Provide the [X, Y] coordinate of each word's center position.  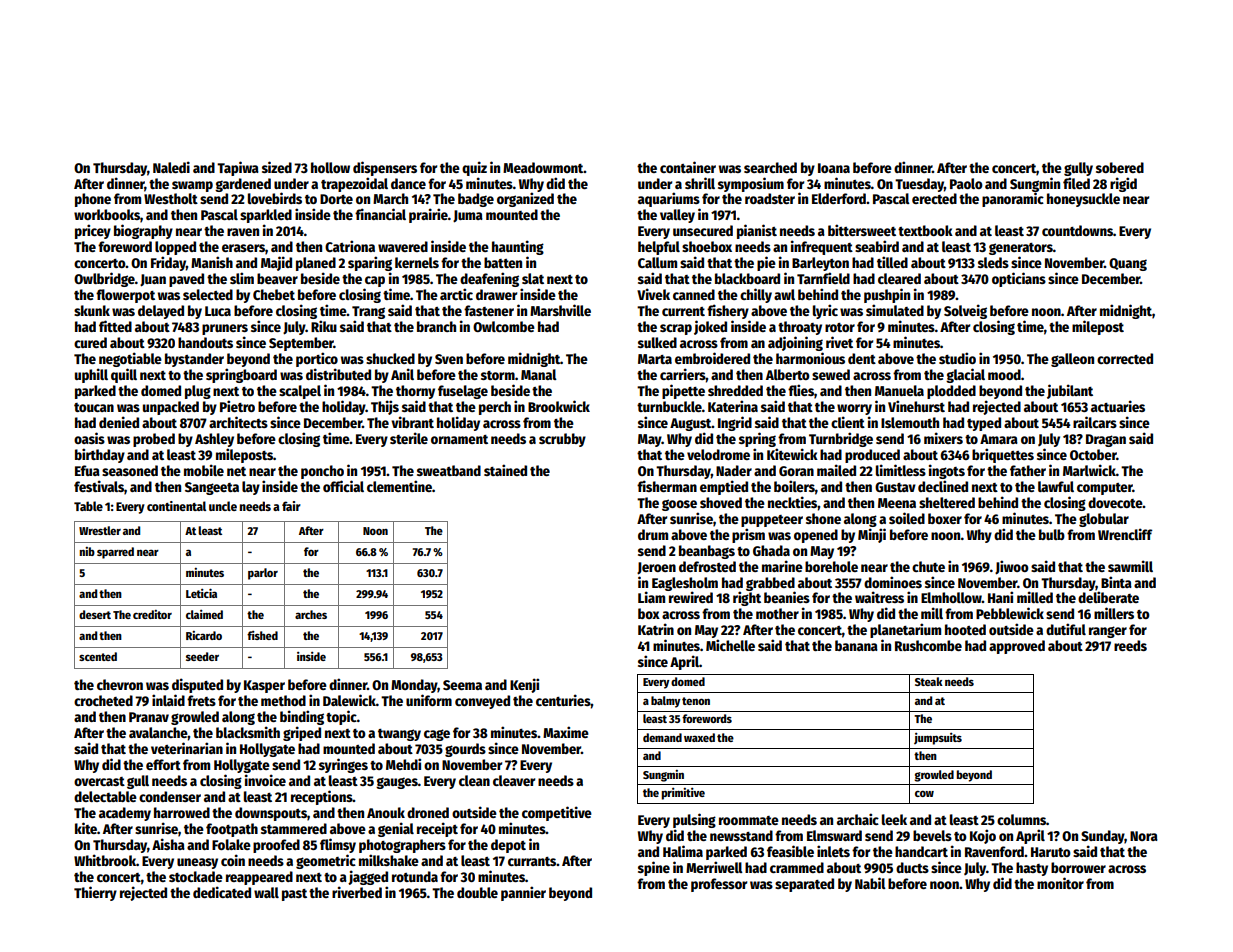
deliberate [1108, 597]
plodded [951, 392]
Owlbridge [104, 279]
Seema [462, 685]
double [477, 892]
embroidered [712, 358]
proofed [276, 846]
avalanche [158, 732]
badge [476, 200]
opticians [1019, 279]
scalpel [300, 392]
